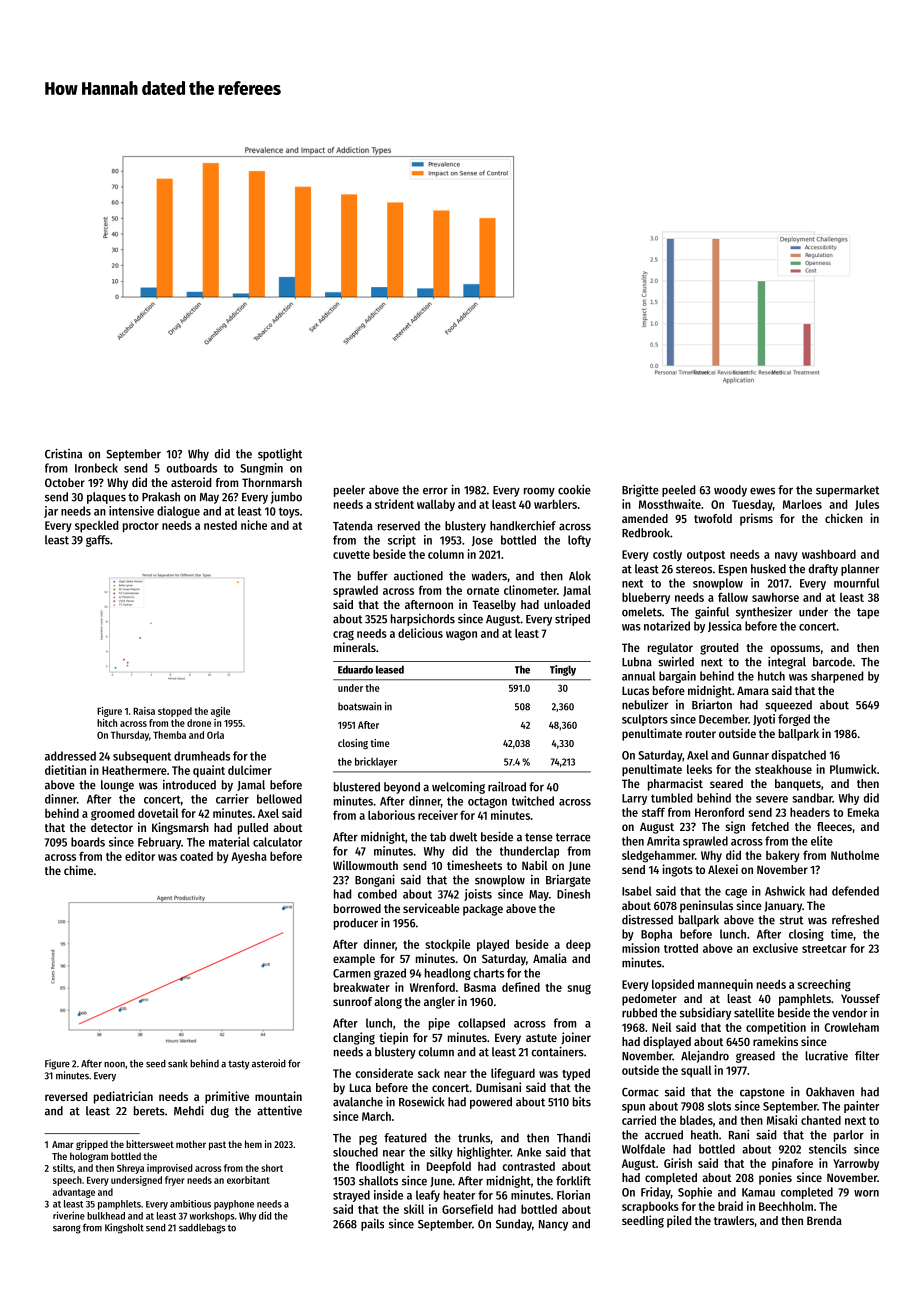  Describe the element at coordinates (98, 541) in the screenshot. I see `gaffs` at that location.
